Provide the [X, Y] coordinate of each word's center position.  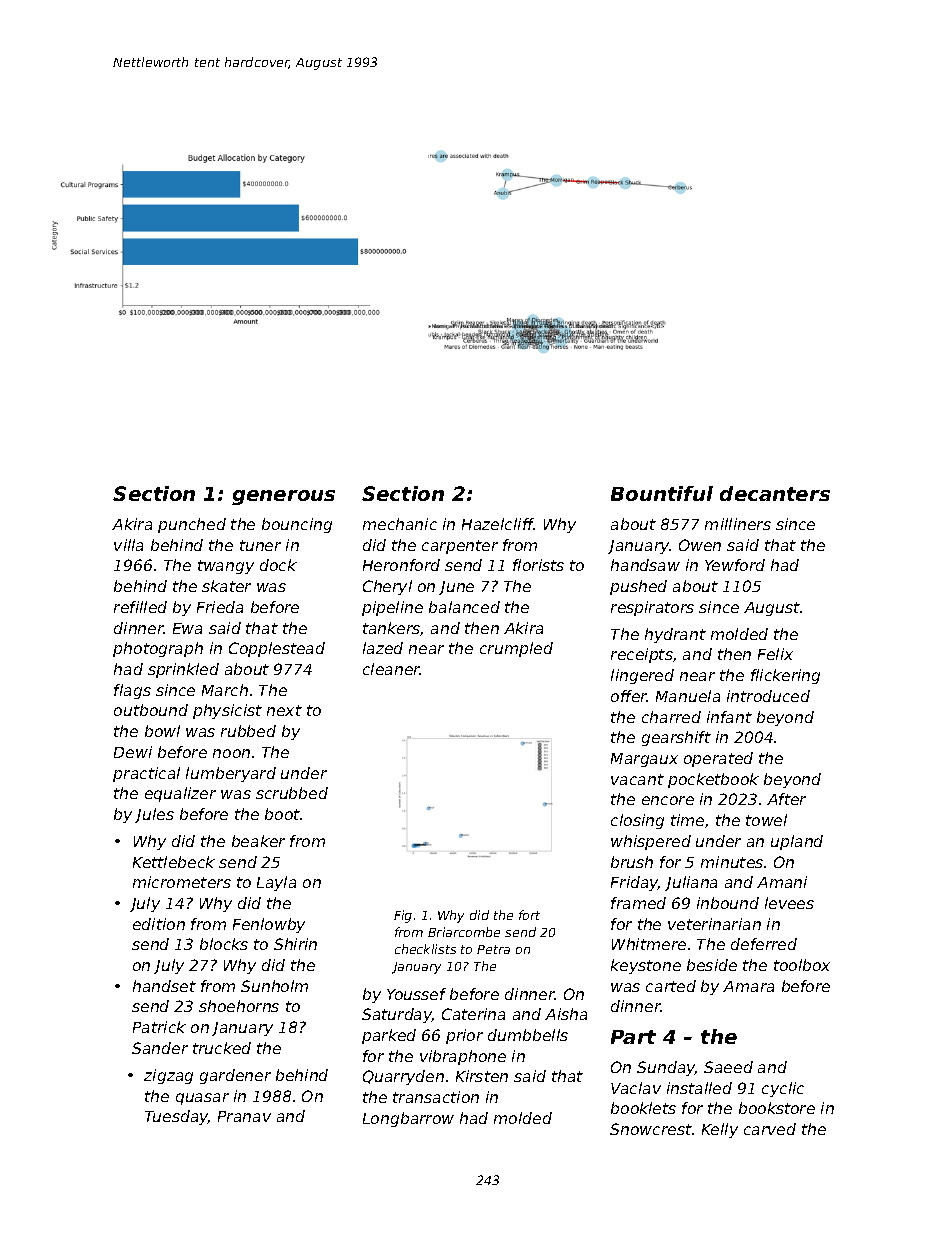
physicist [227, 711]
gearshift [676, 738]
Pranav [244, 1116]
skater [226, 586]
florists [538, 565]
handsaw [645, 565]
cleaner [391, 669]
